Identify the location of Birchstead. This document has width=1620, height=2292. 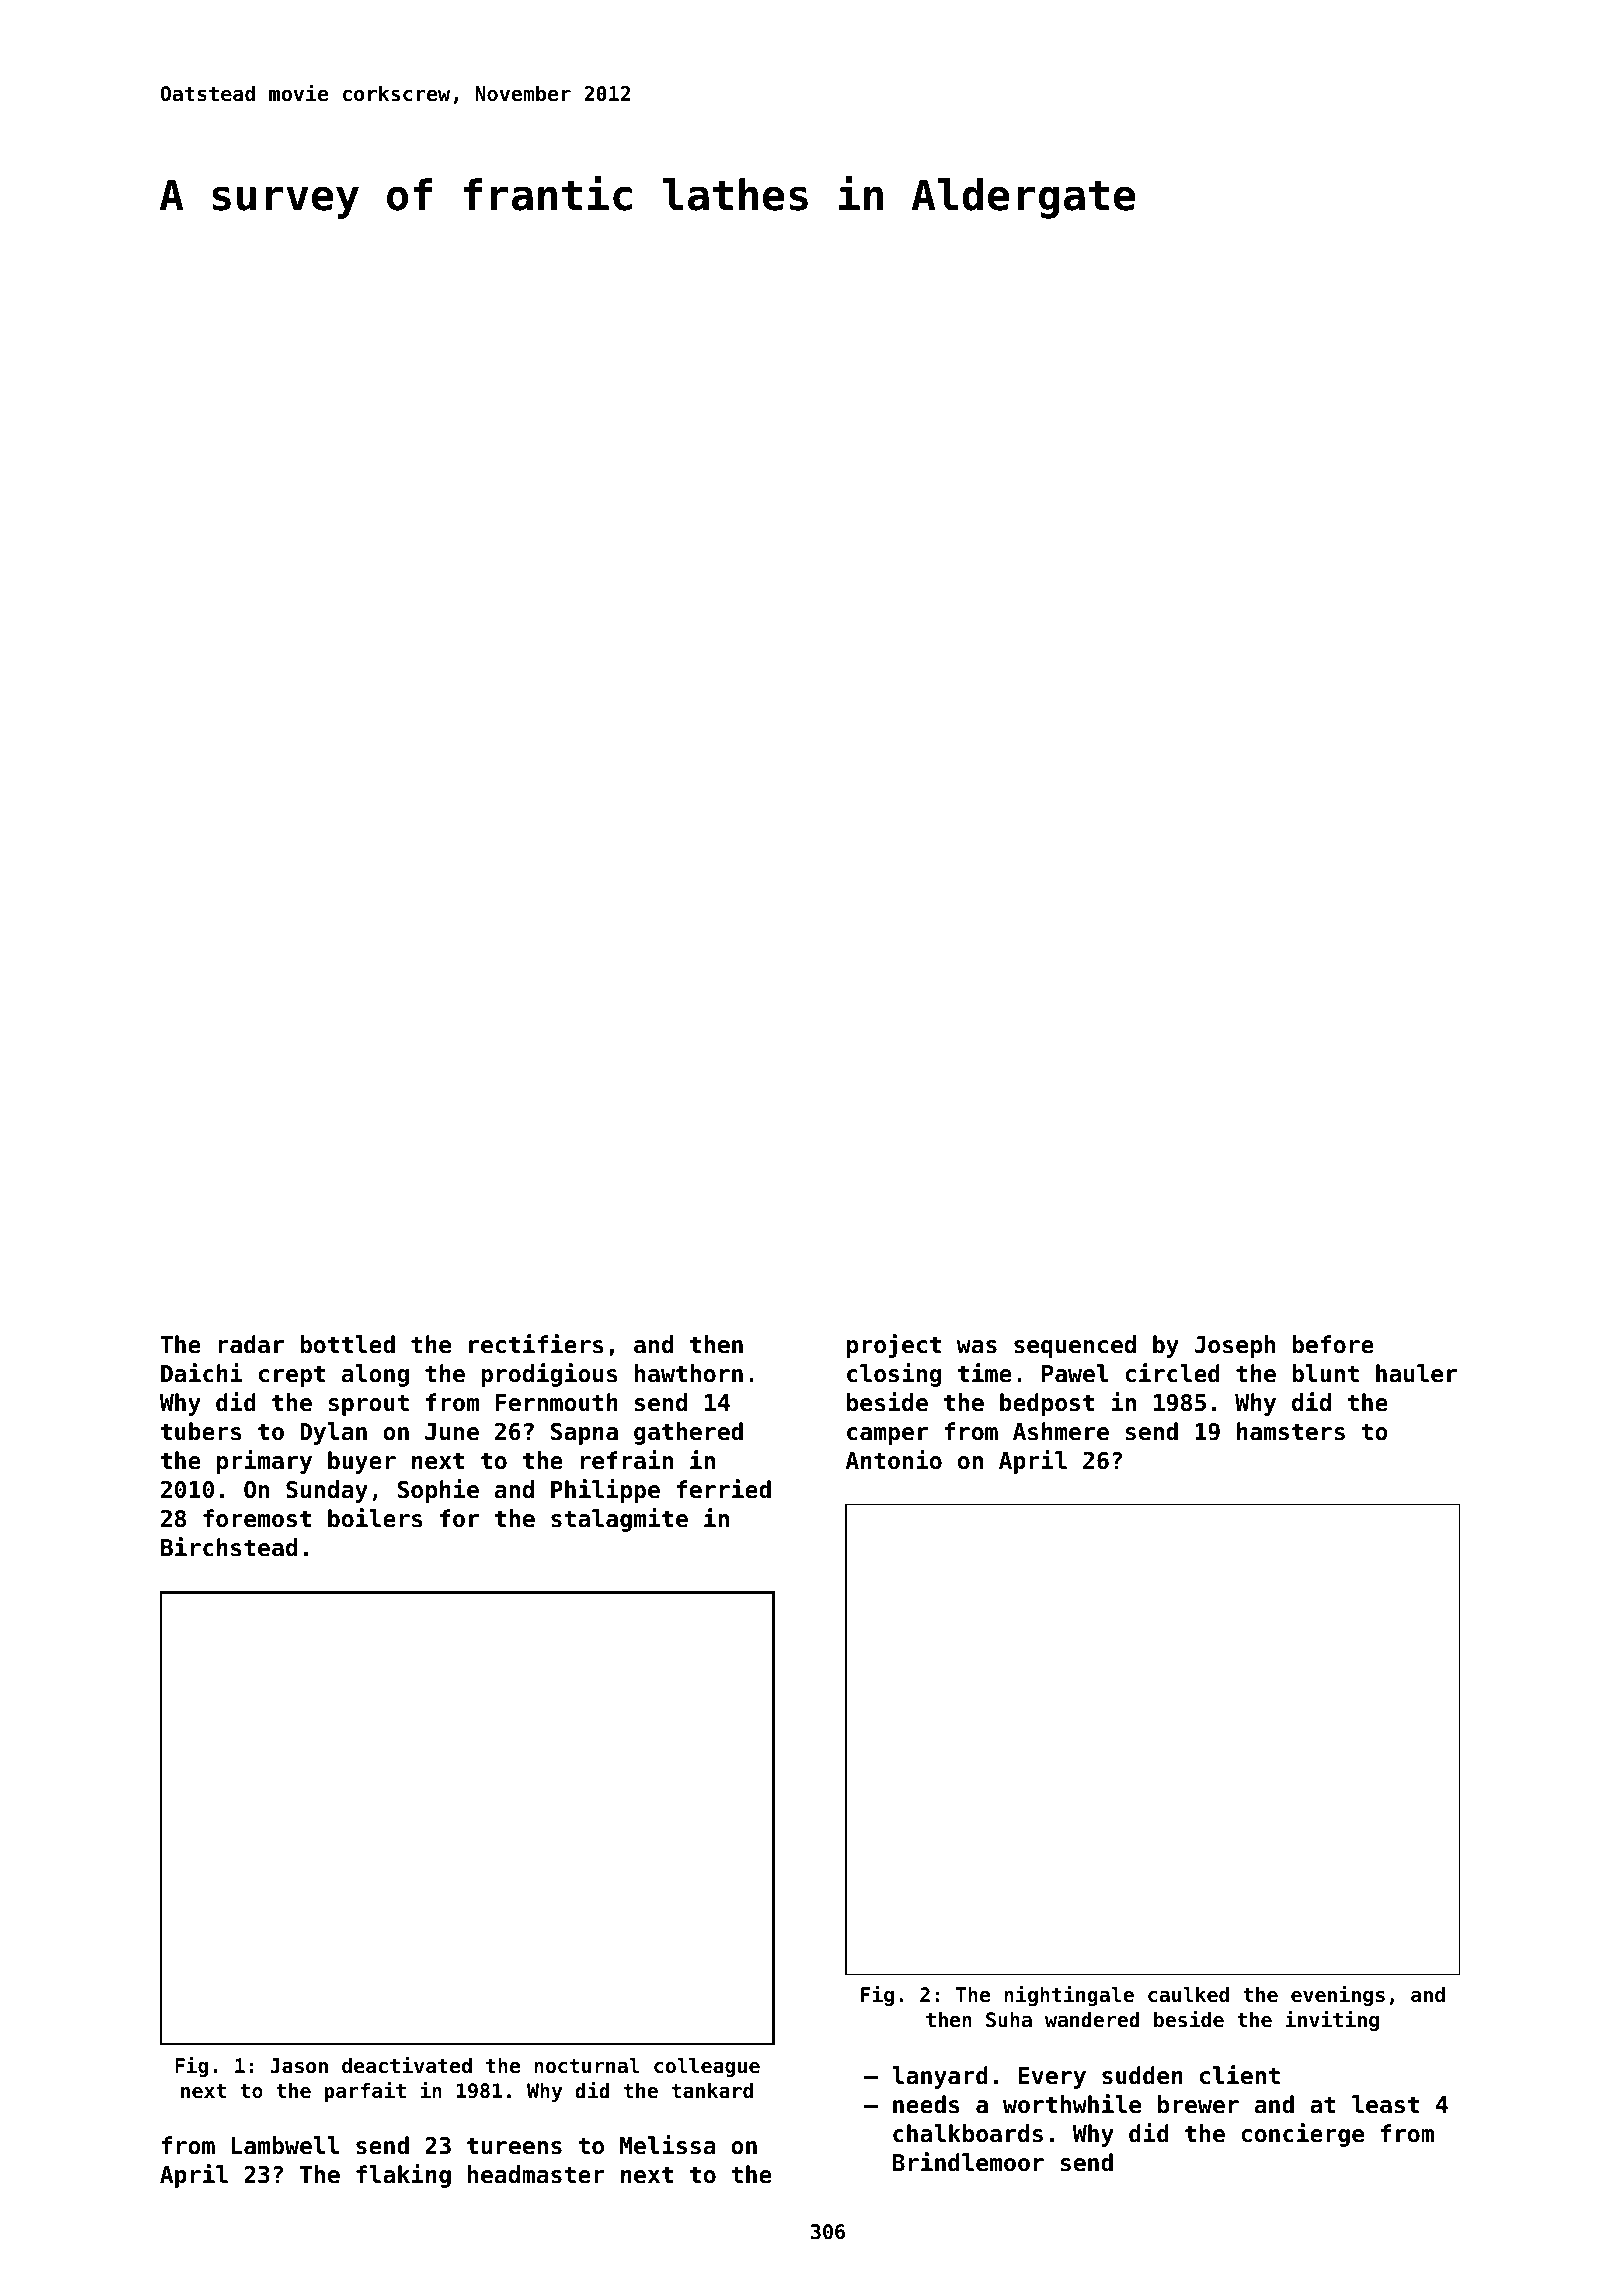
(229, 1547).
